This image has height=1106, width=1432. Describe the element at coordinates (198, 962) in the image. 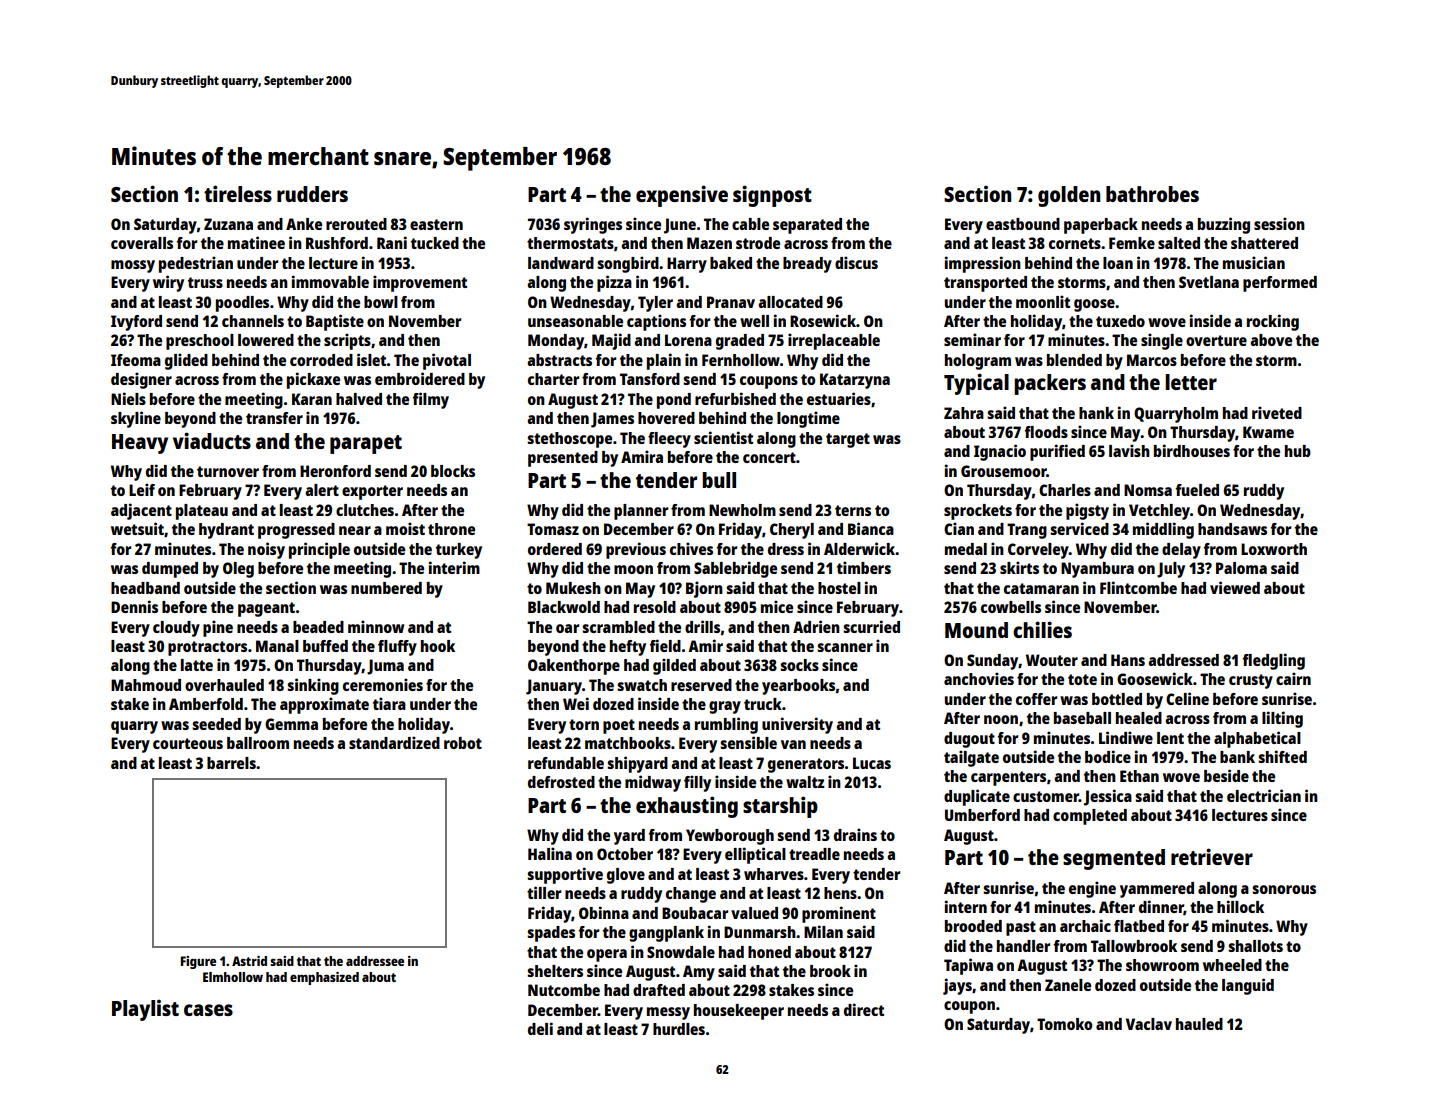

I see `Figure` at that location.
